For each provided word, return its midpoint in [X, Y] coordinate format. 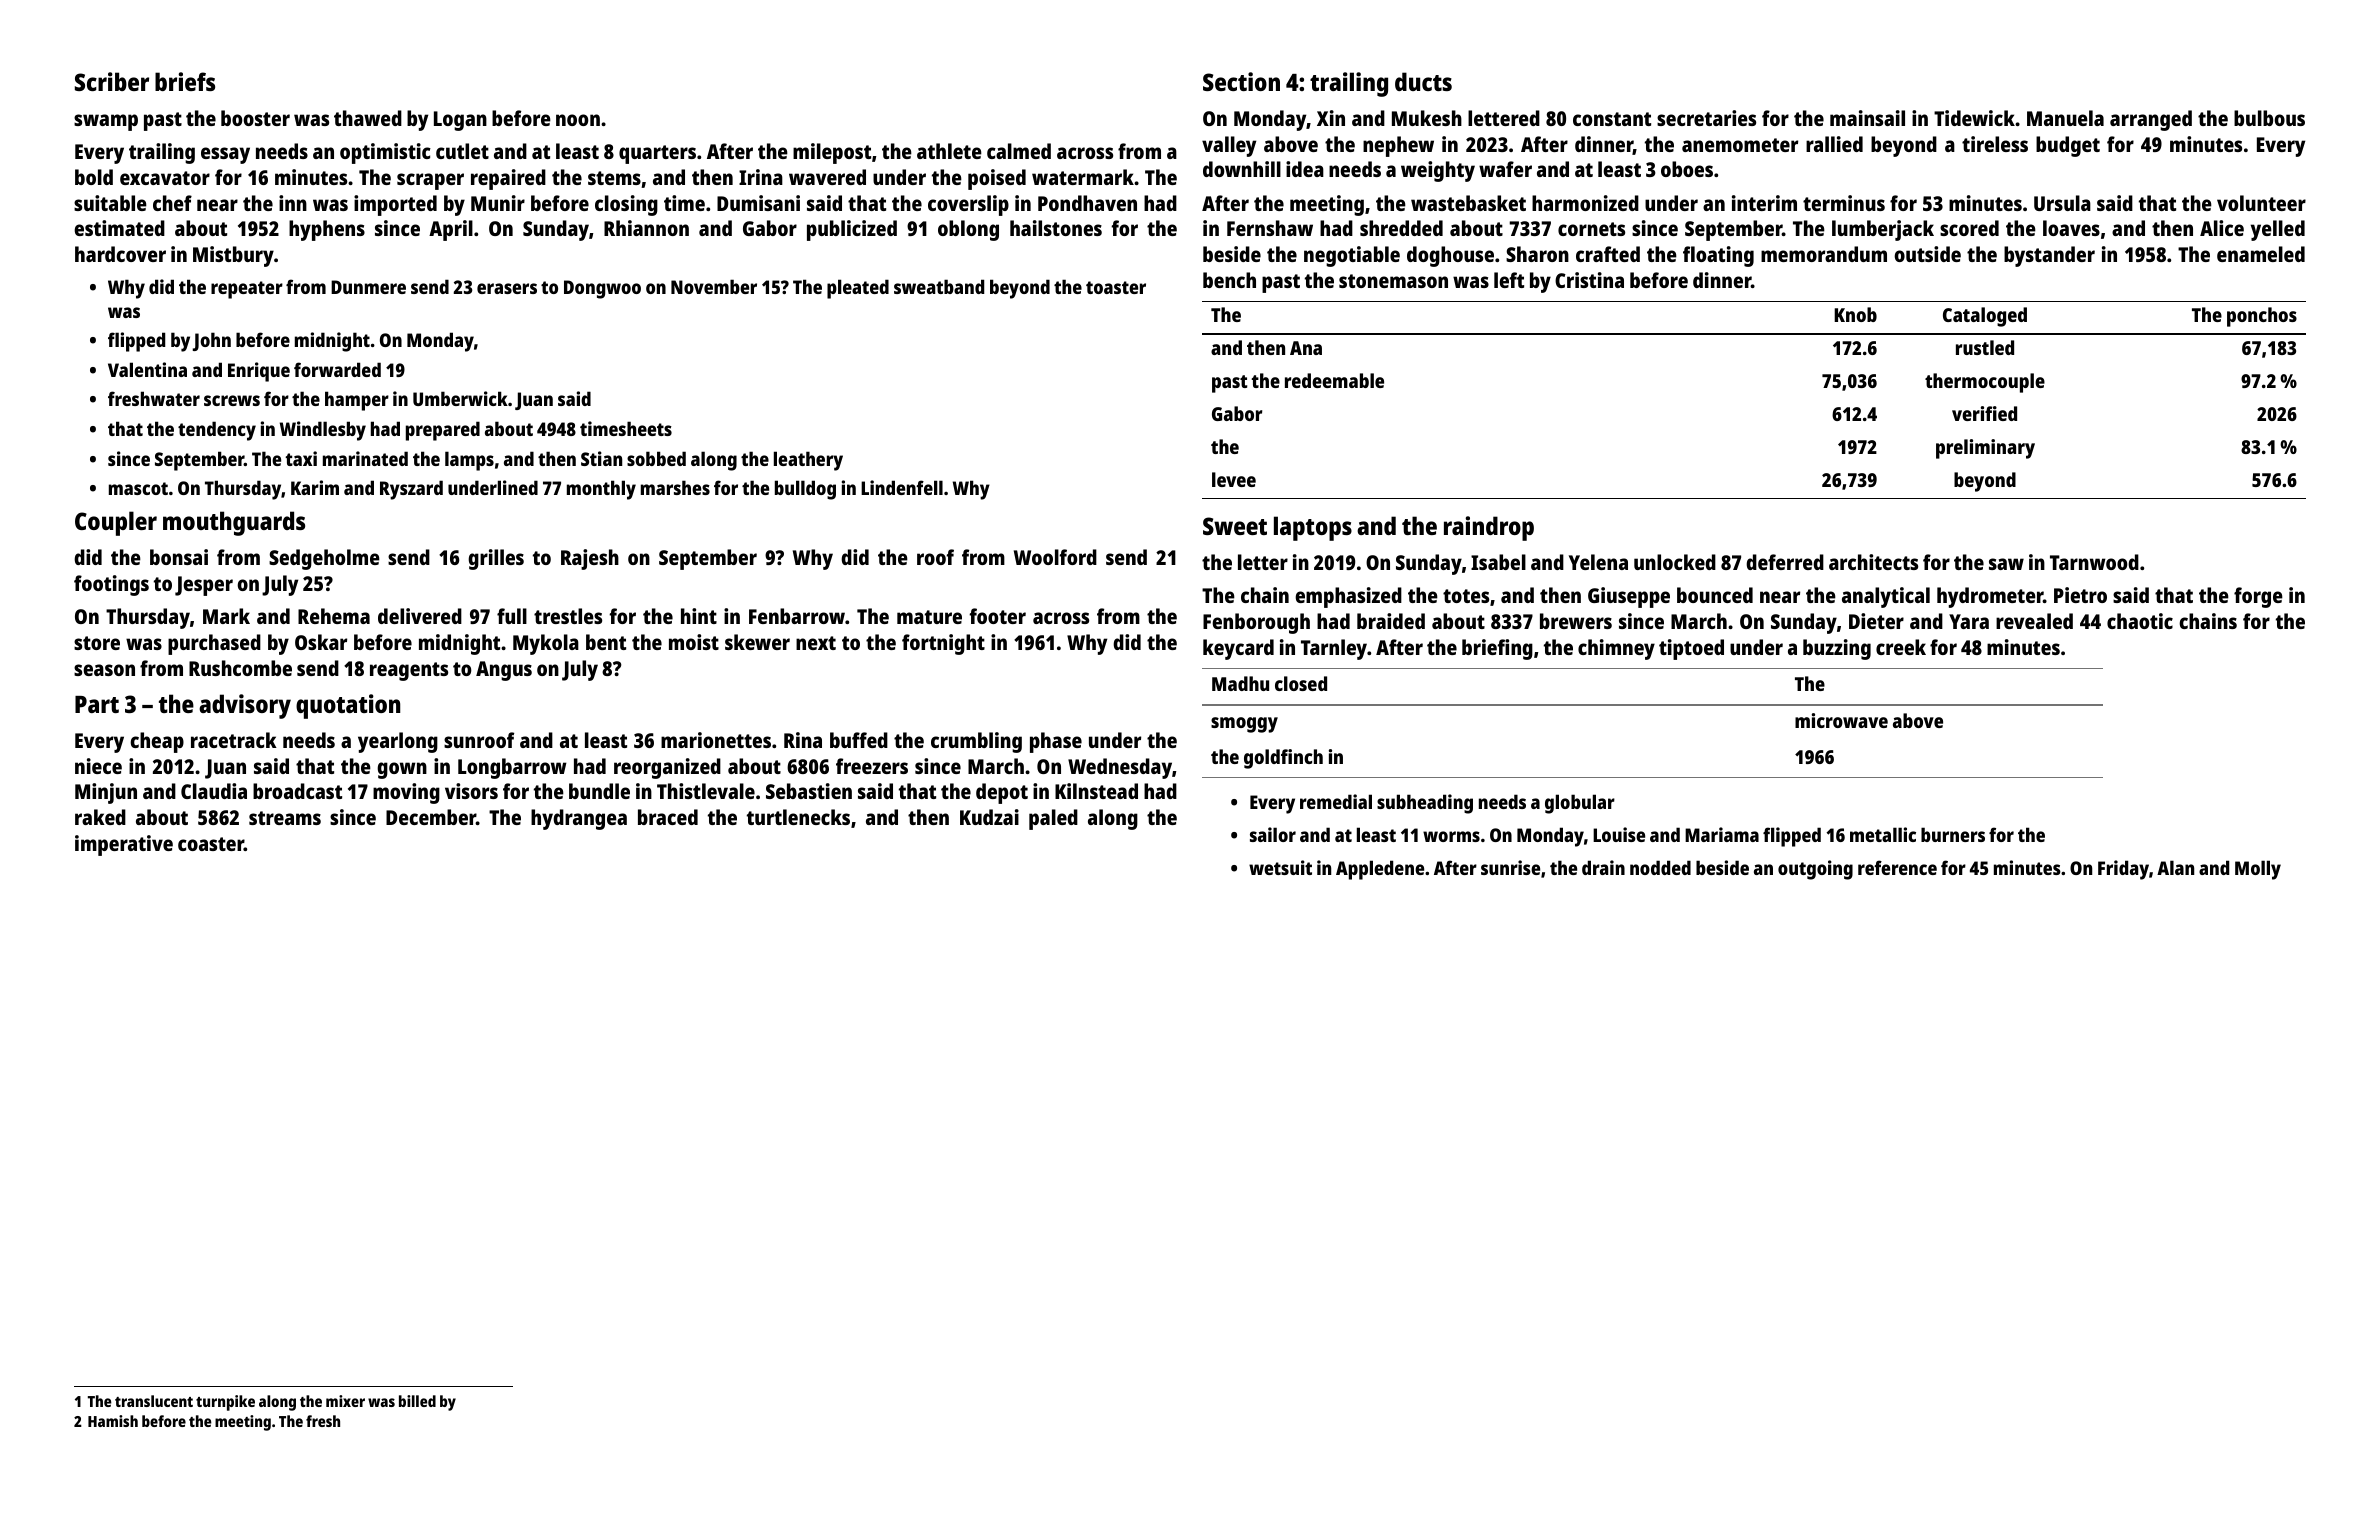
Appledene [1380, 870]
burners [1953, 834]
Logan [460, 121]
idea [1305, 169]
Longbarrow [512, 768]
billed [417, 1401]
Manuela [2065, 118]
